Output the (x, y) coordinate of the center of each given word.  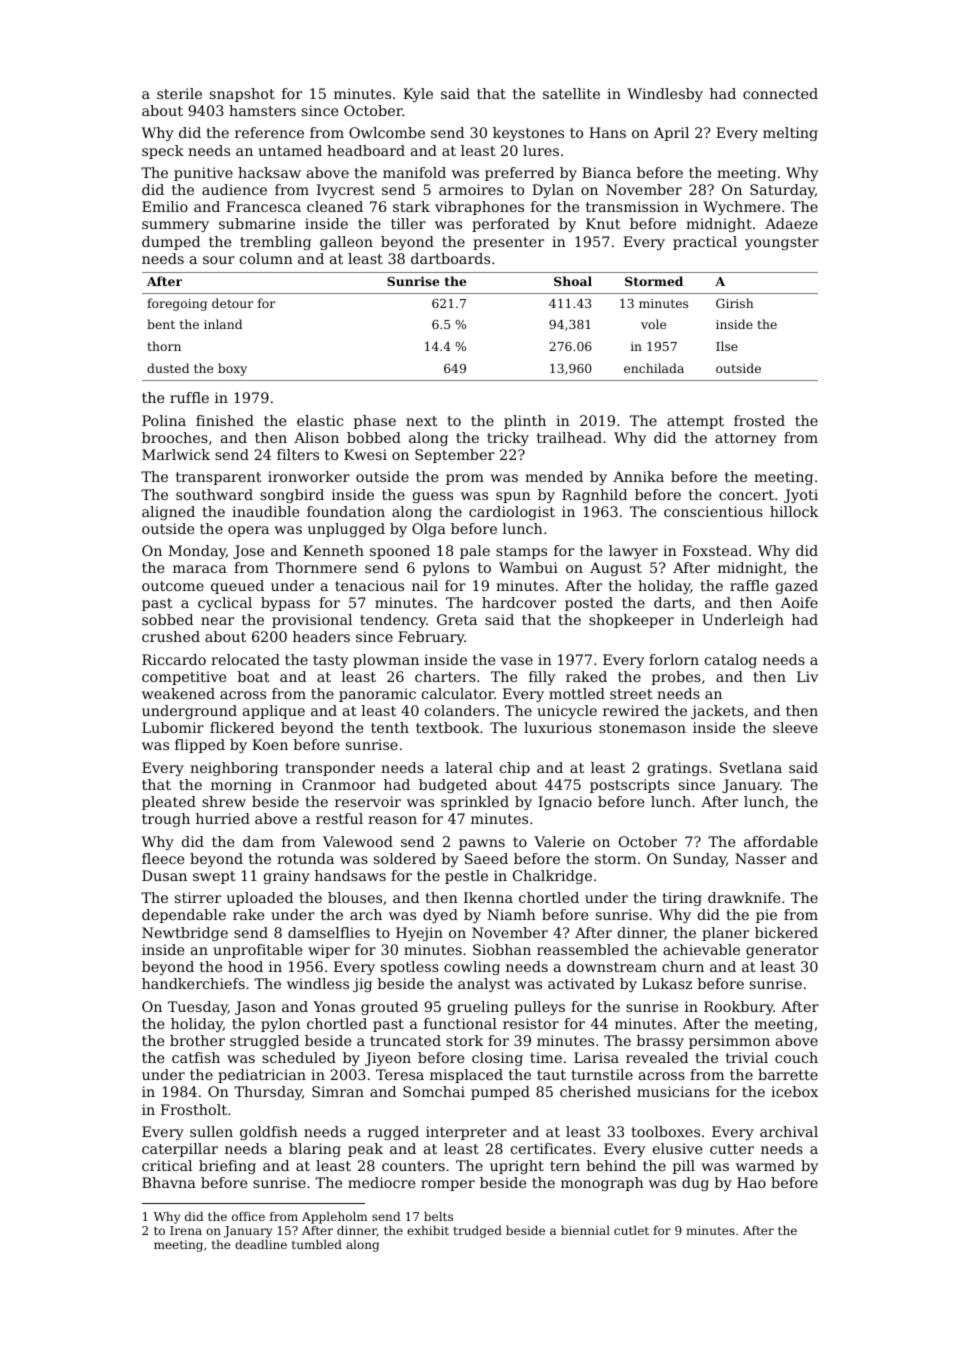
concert (746, 495)
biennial (585, 1230)
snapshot (242, 95)
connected (780, 93)
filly (542, 678)
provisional (312, 621)
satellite (571, 93)
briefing (227, 1167)
